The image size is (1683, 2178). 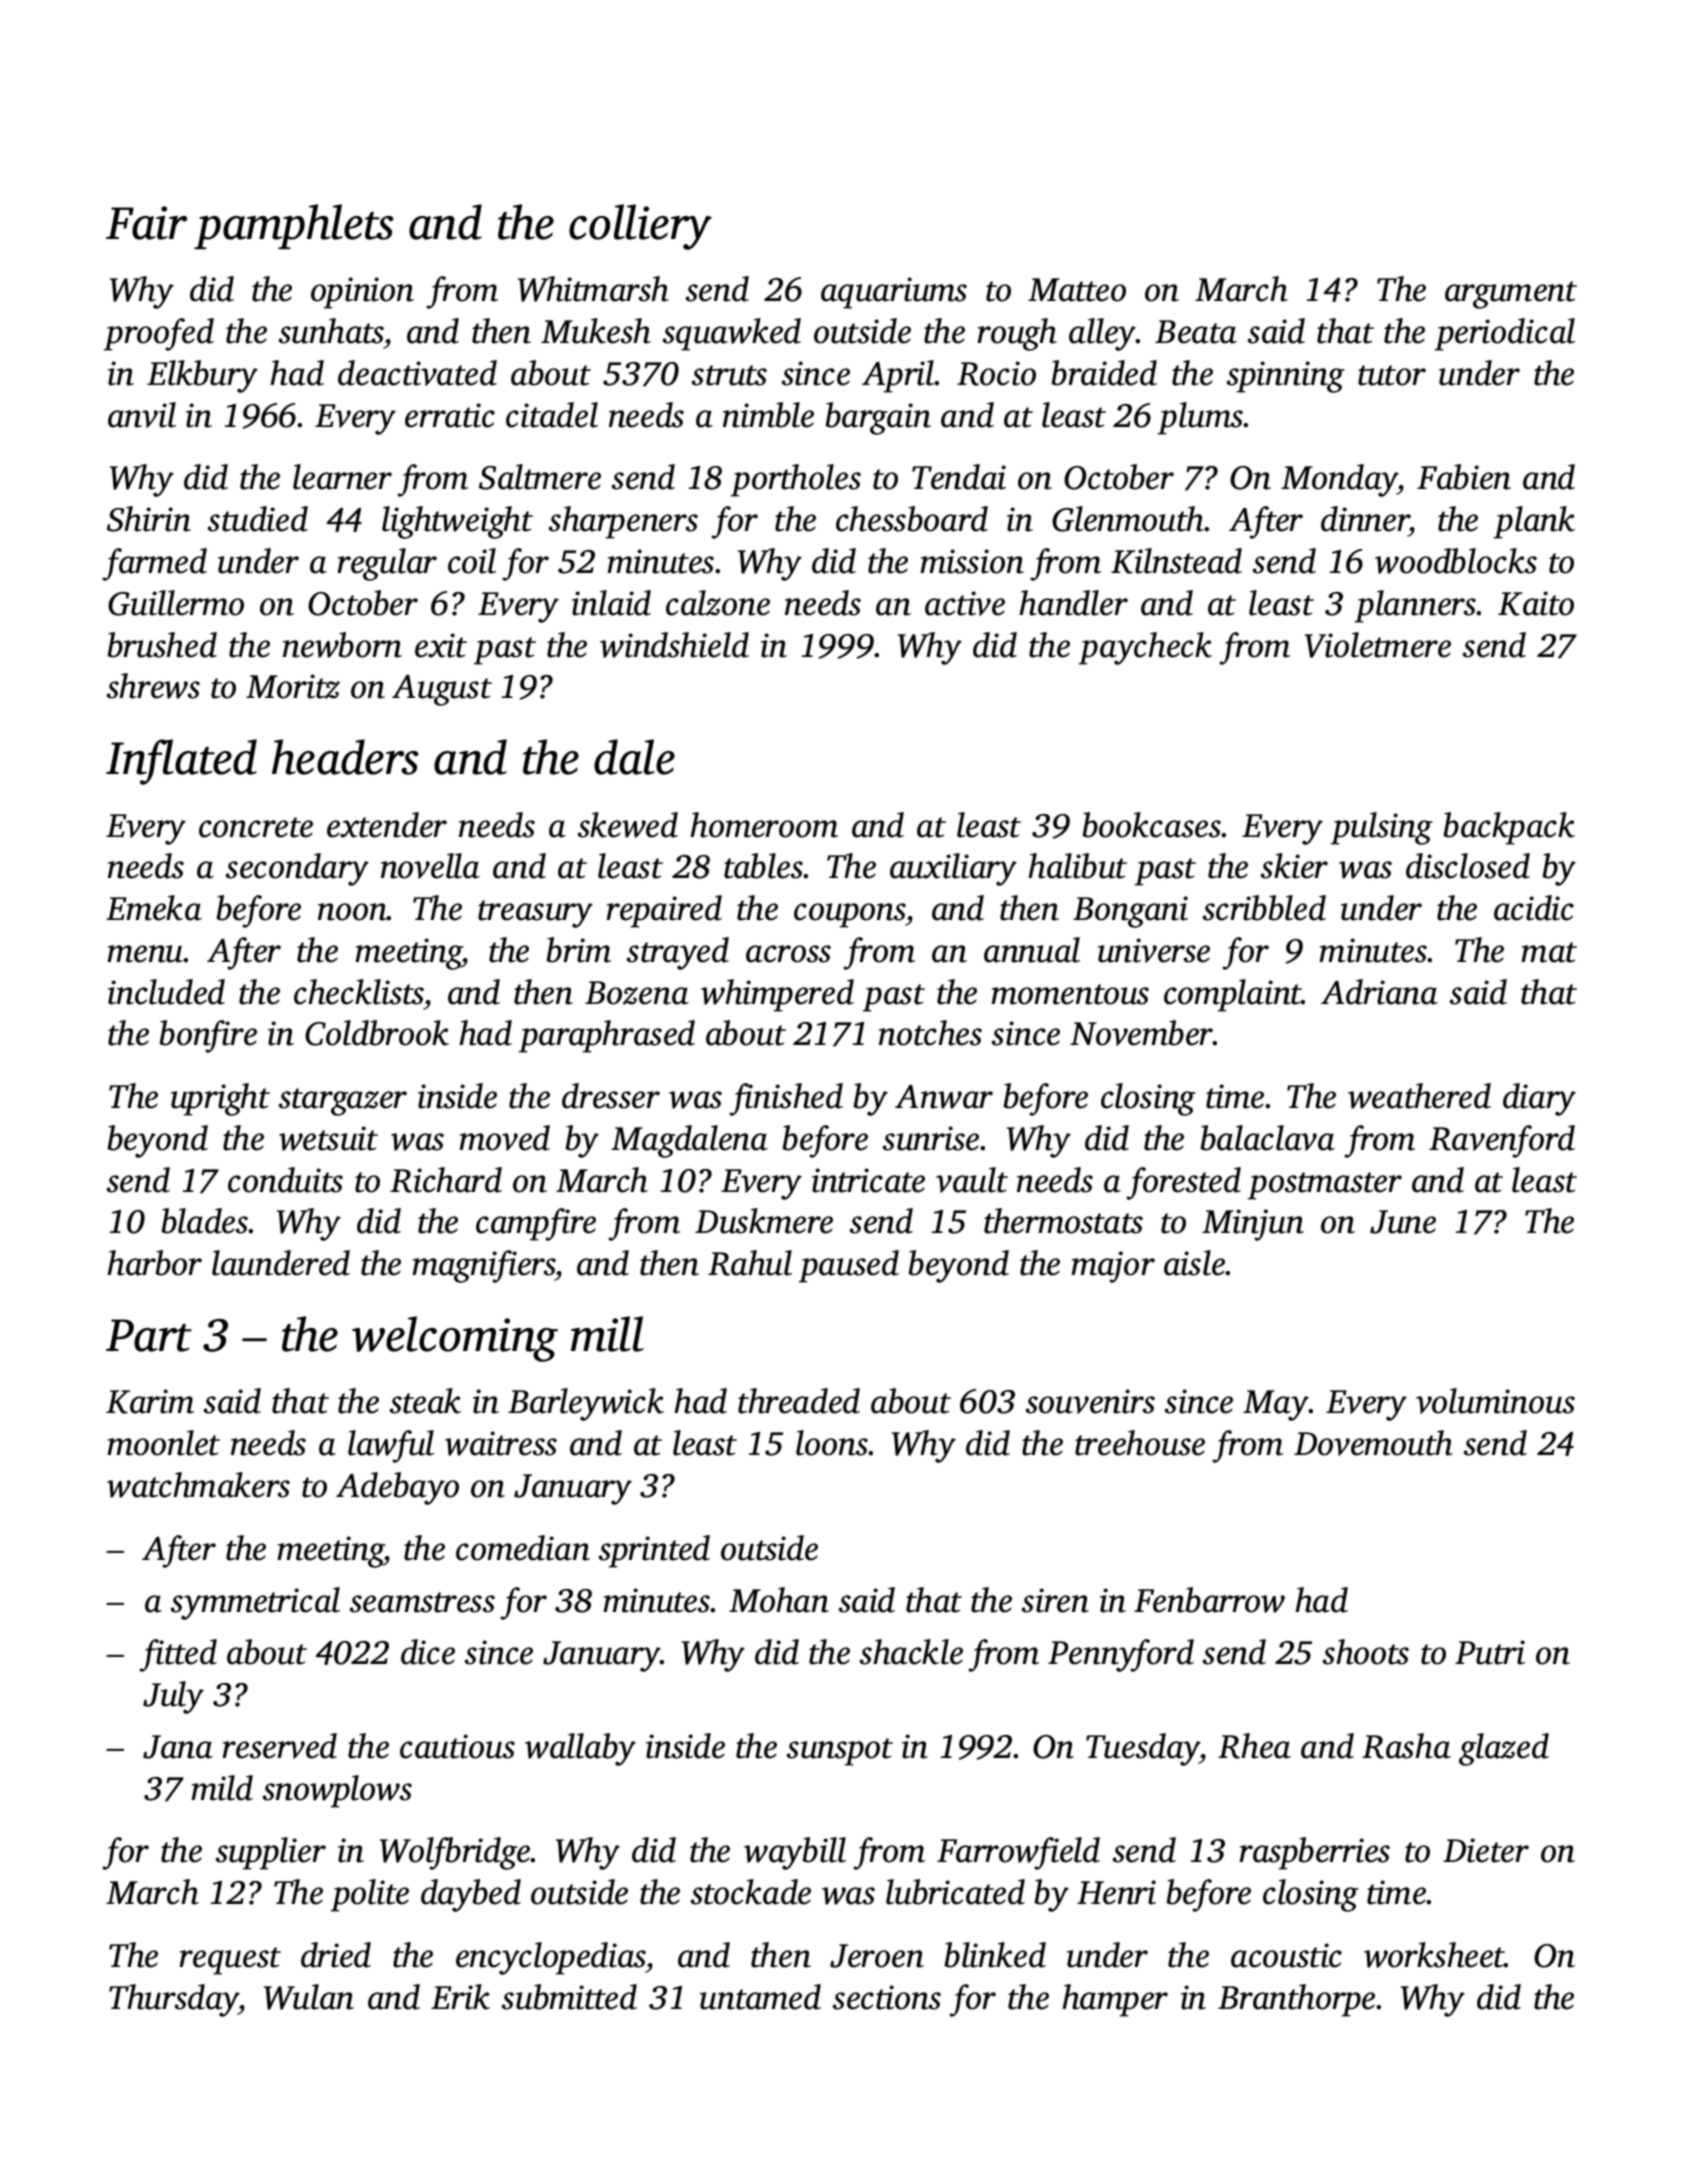 What do you see at coordinates (1140, 1443) in the page?
I see `treehouse` at bounding box center [1140, 1443].
